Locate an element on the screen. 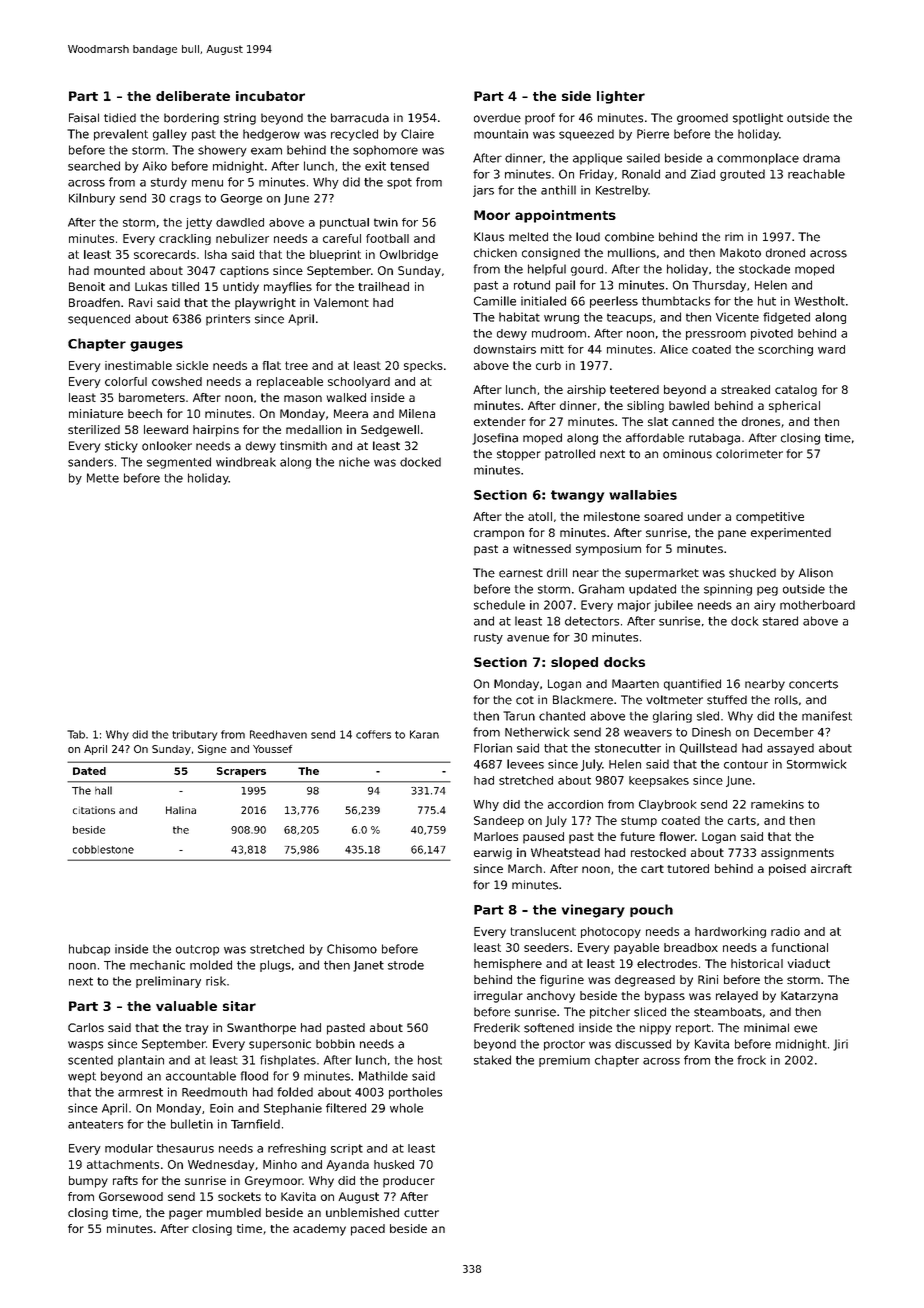 This screenshot has width=924, height=1308. Wednesday is located at coordinates (221, 1165).
